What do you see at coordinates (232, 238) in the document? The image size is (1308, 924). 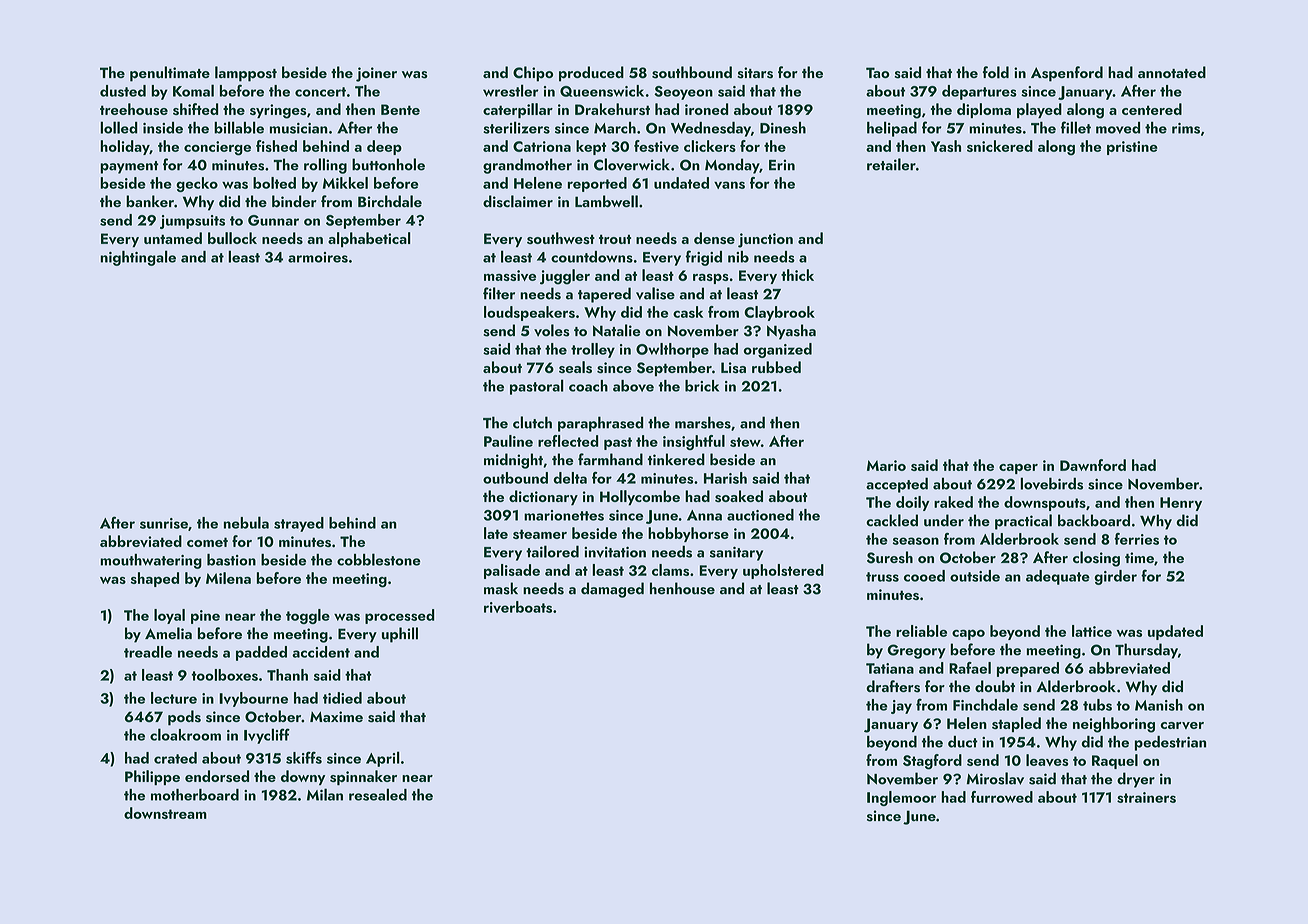 I see `bullock` at bounding box center [232, 238].
